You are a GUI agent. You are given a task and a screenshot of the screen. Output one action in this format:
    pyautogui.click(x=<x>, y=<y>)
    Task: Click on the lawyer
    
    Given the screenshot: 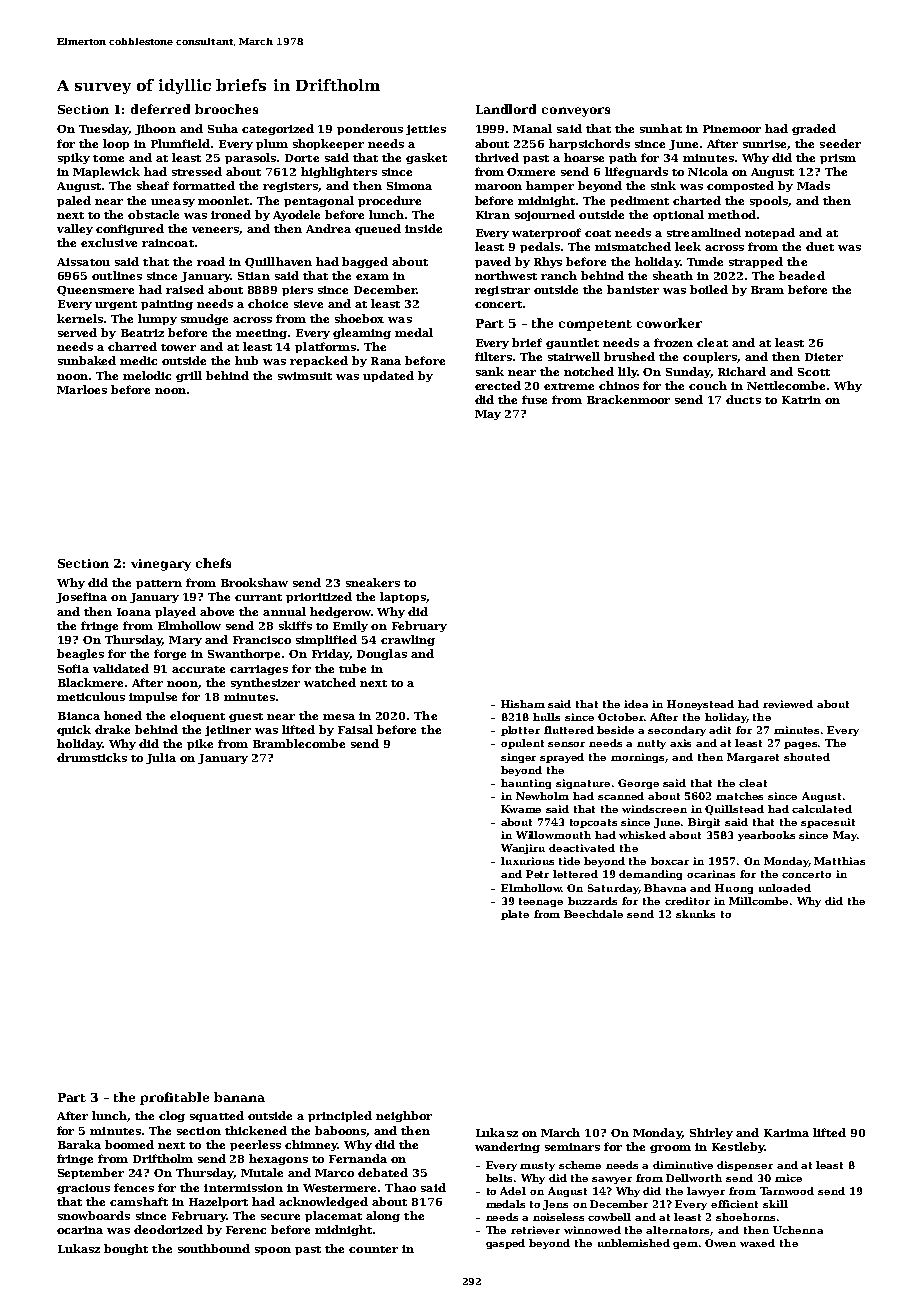 What is the action you would take?
    pyautogui.click(x=706, y=1192)
